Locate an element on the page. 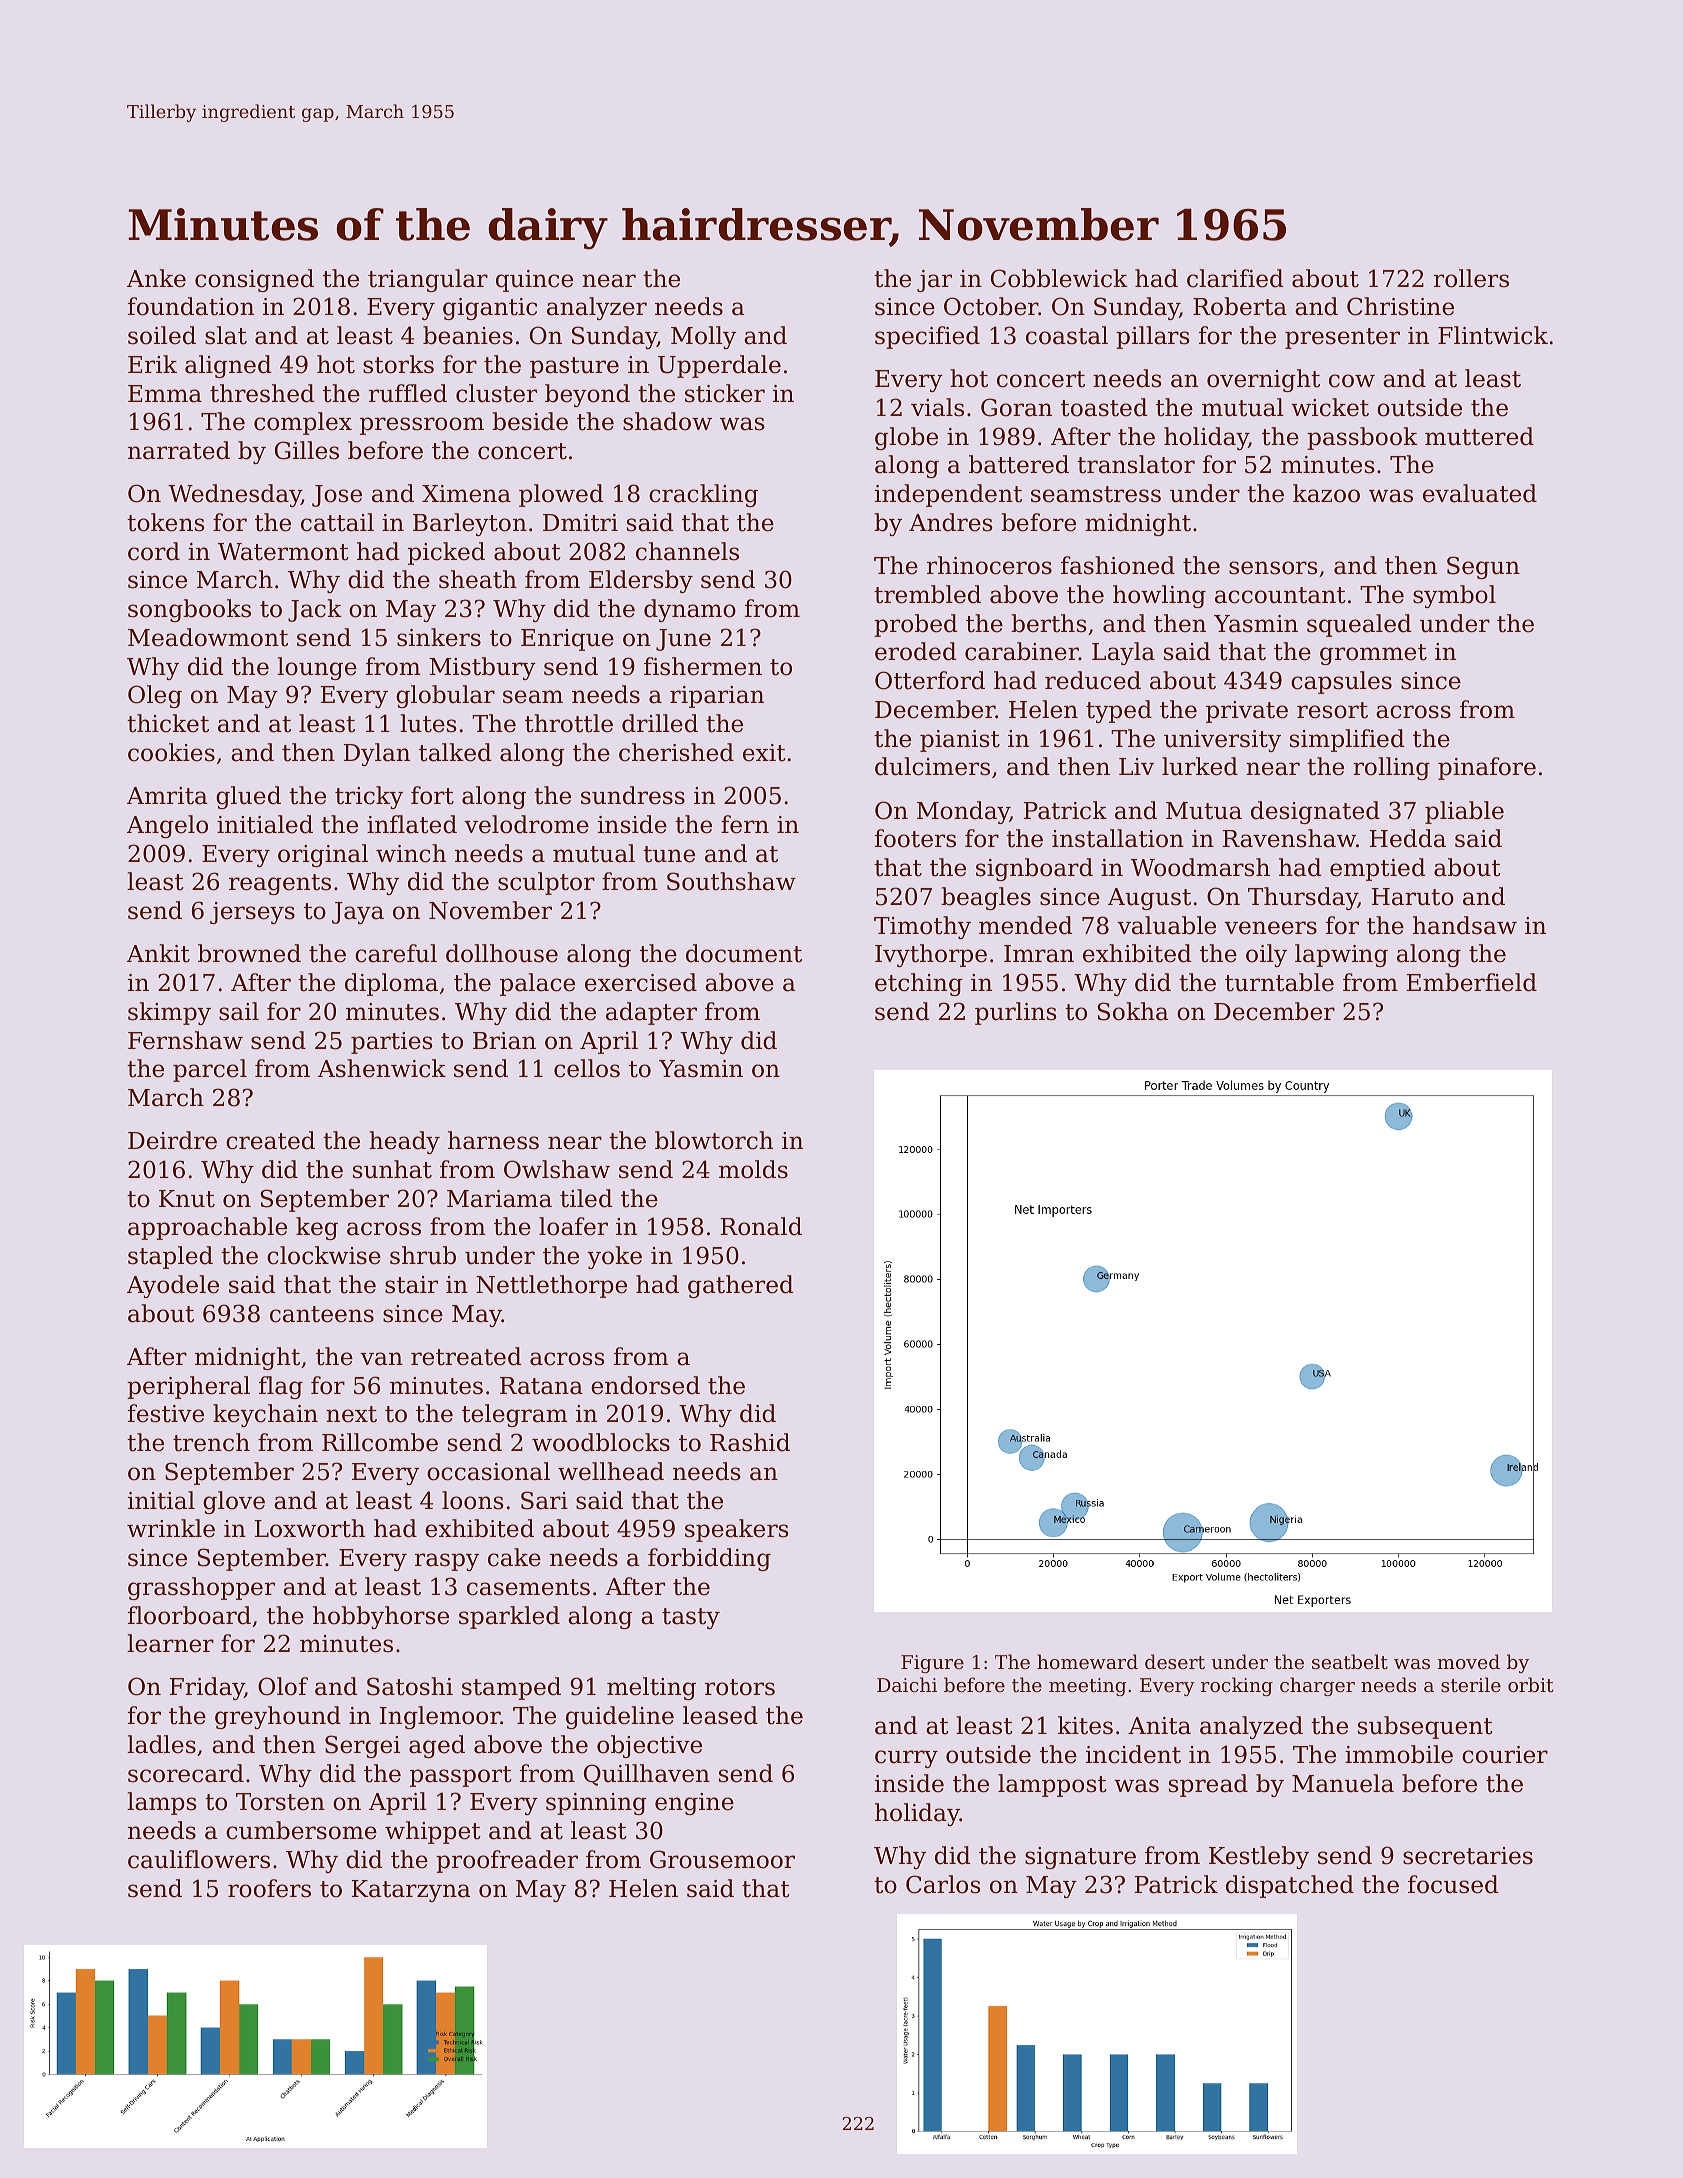  globe is located at coordinates (906, 438).
